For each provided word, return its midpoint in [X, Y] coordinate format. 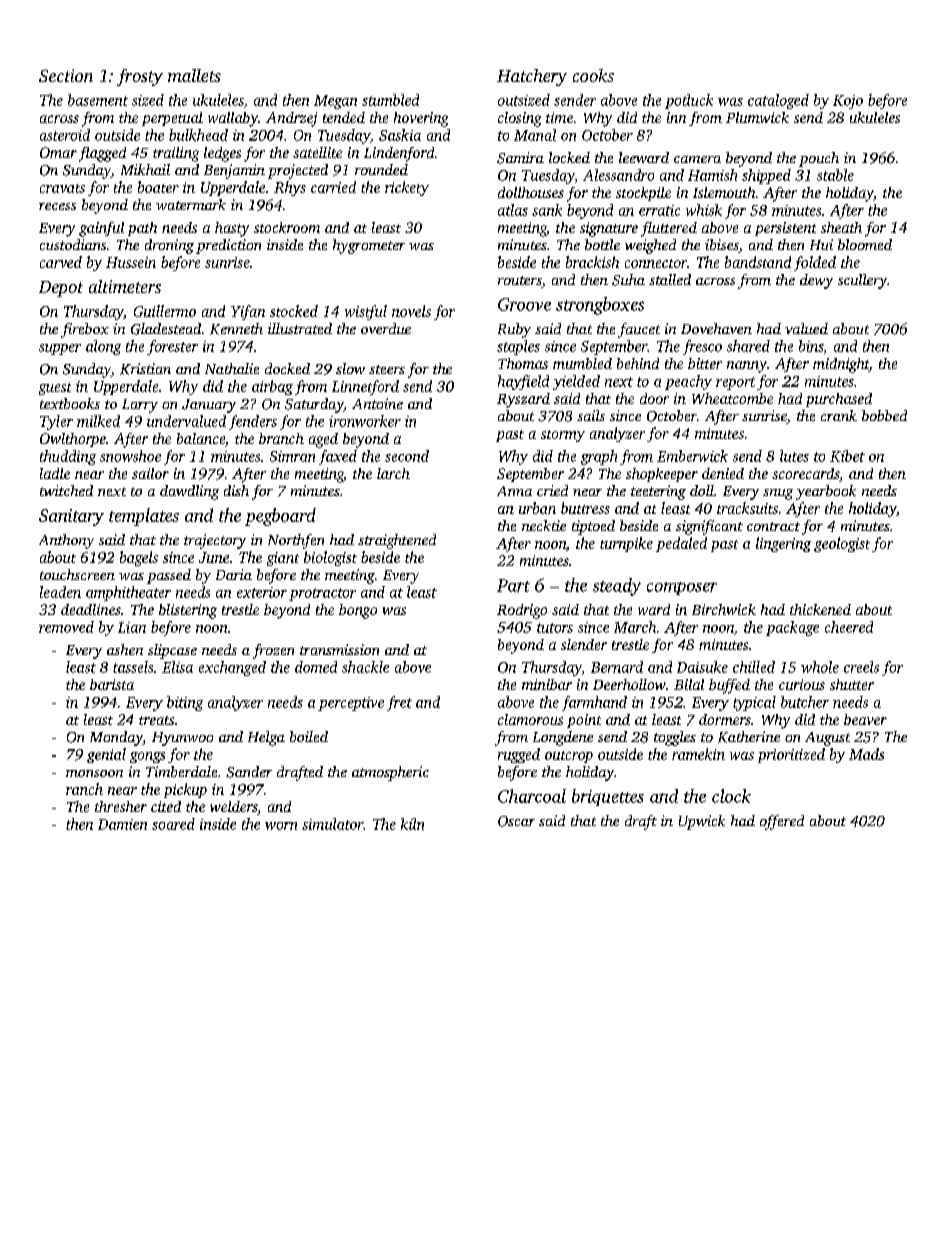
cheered [849, 627]
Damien [122, 824]
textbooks [70, 403]
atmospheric [390, 773]
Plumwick [757, 117]
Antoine [377, 403]
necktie [544, 525]
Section [66, 75]
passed [169, 576]
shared [748, 346]
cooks [593, 75]
